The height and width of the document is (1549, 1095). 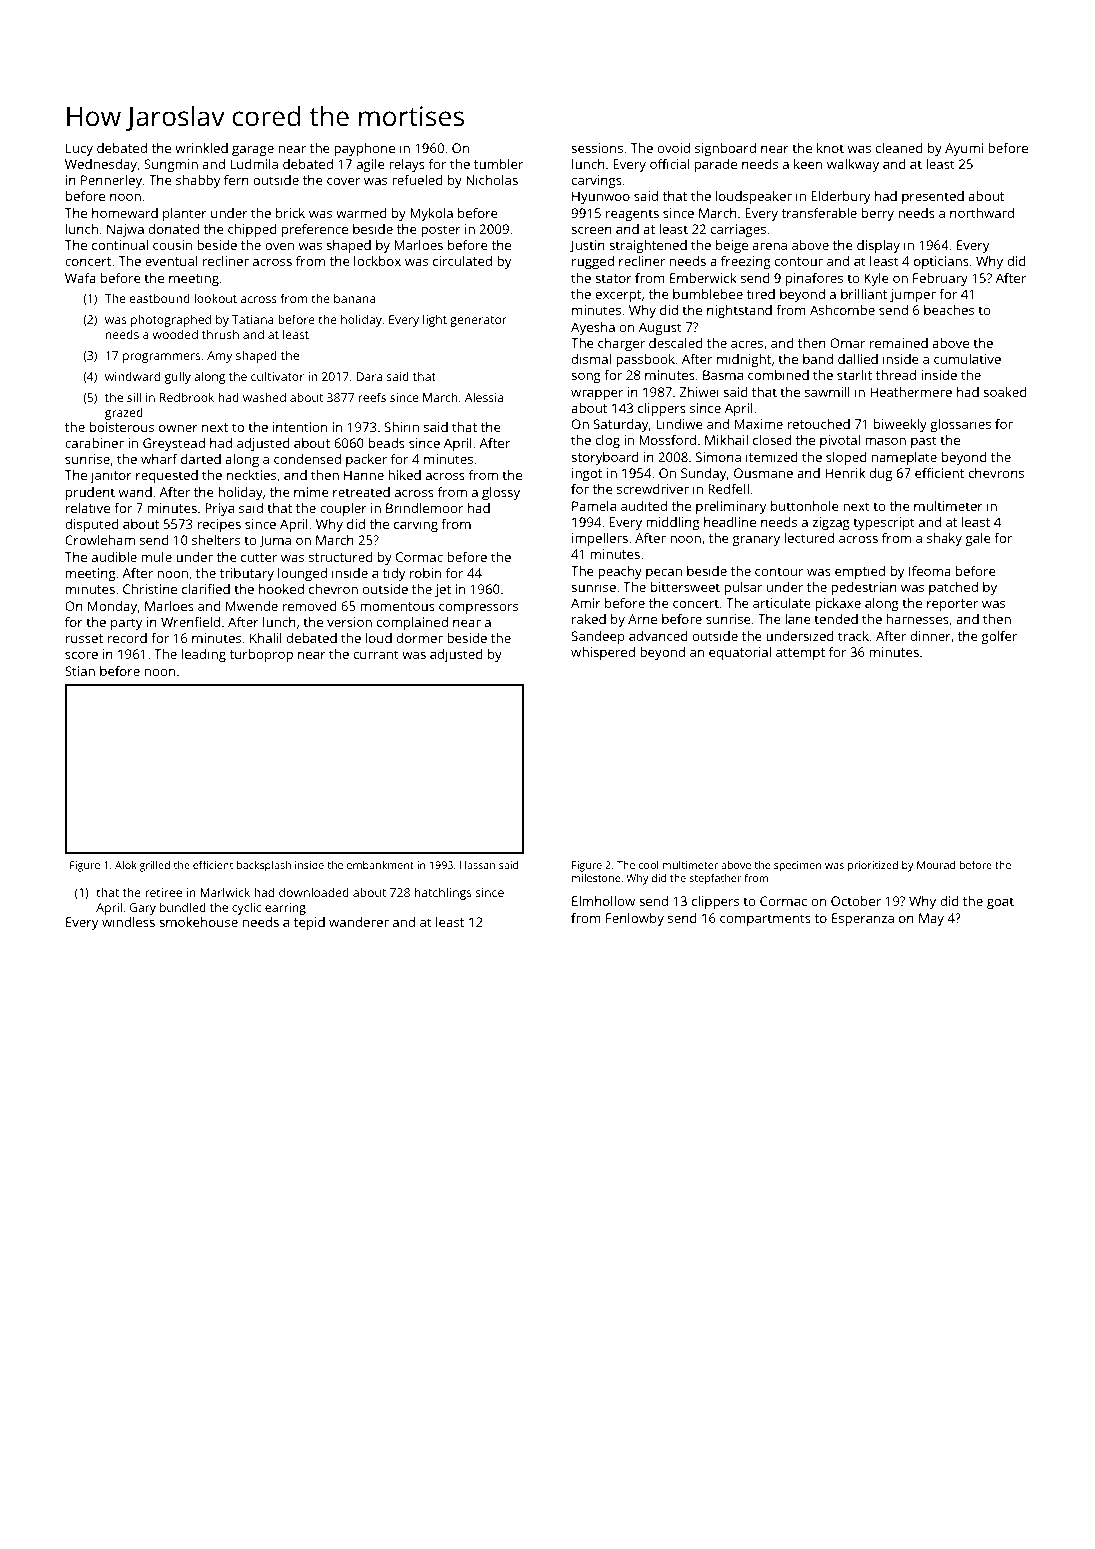 What do you see at coordinates (597, 148) in the document?
I see `sessions` at bounding box center [597, 148].
